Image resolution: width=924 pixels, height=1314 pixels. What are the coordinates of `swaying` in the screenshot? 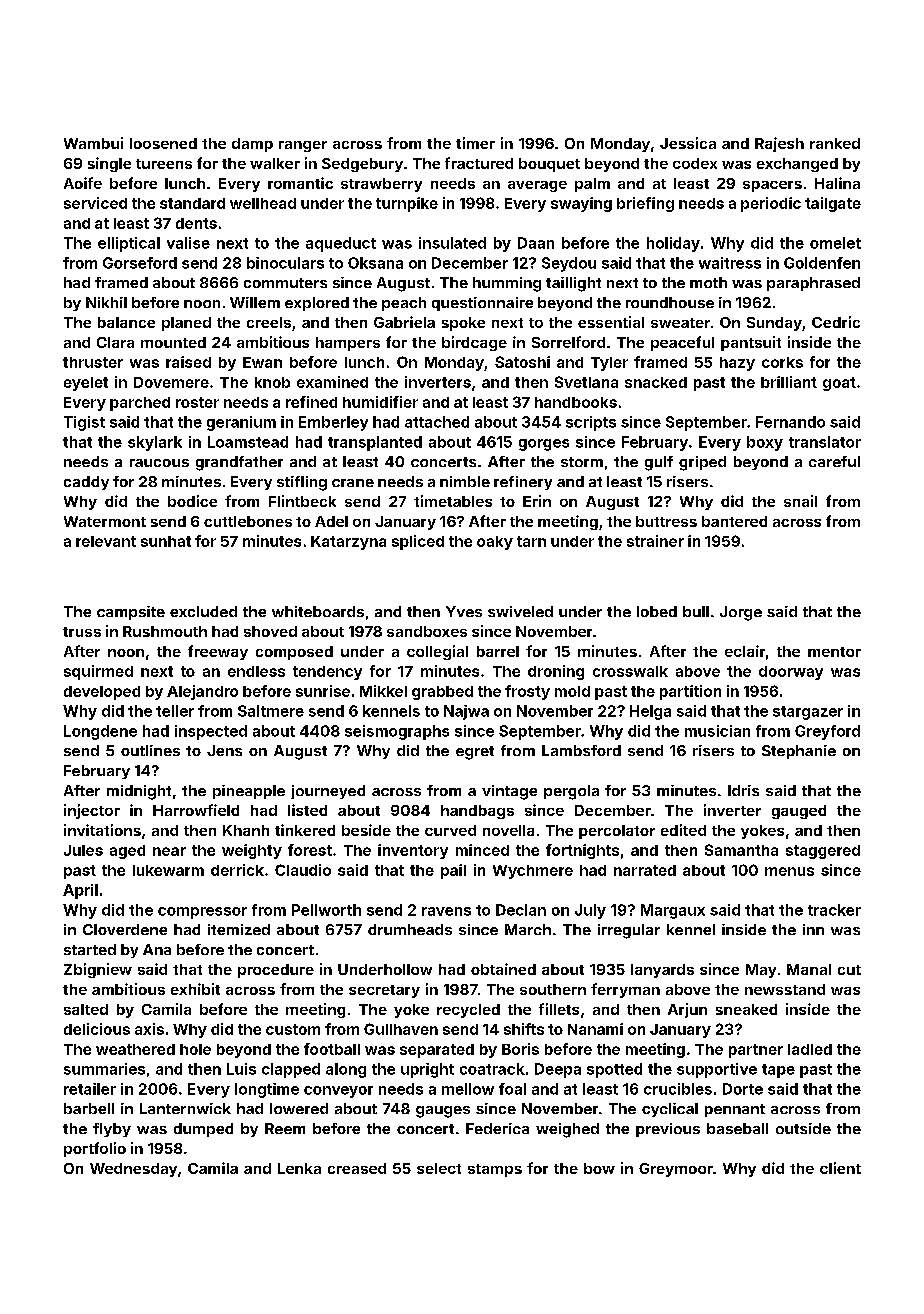 It's located at (581, 204).
